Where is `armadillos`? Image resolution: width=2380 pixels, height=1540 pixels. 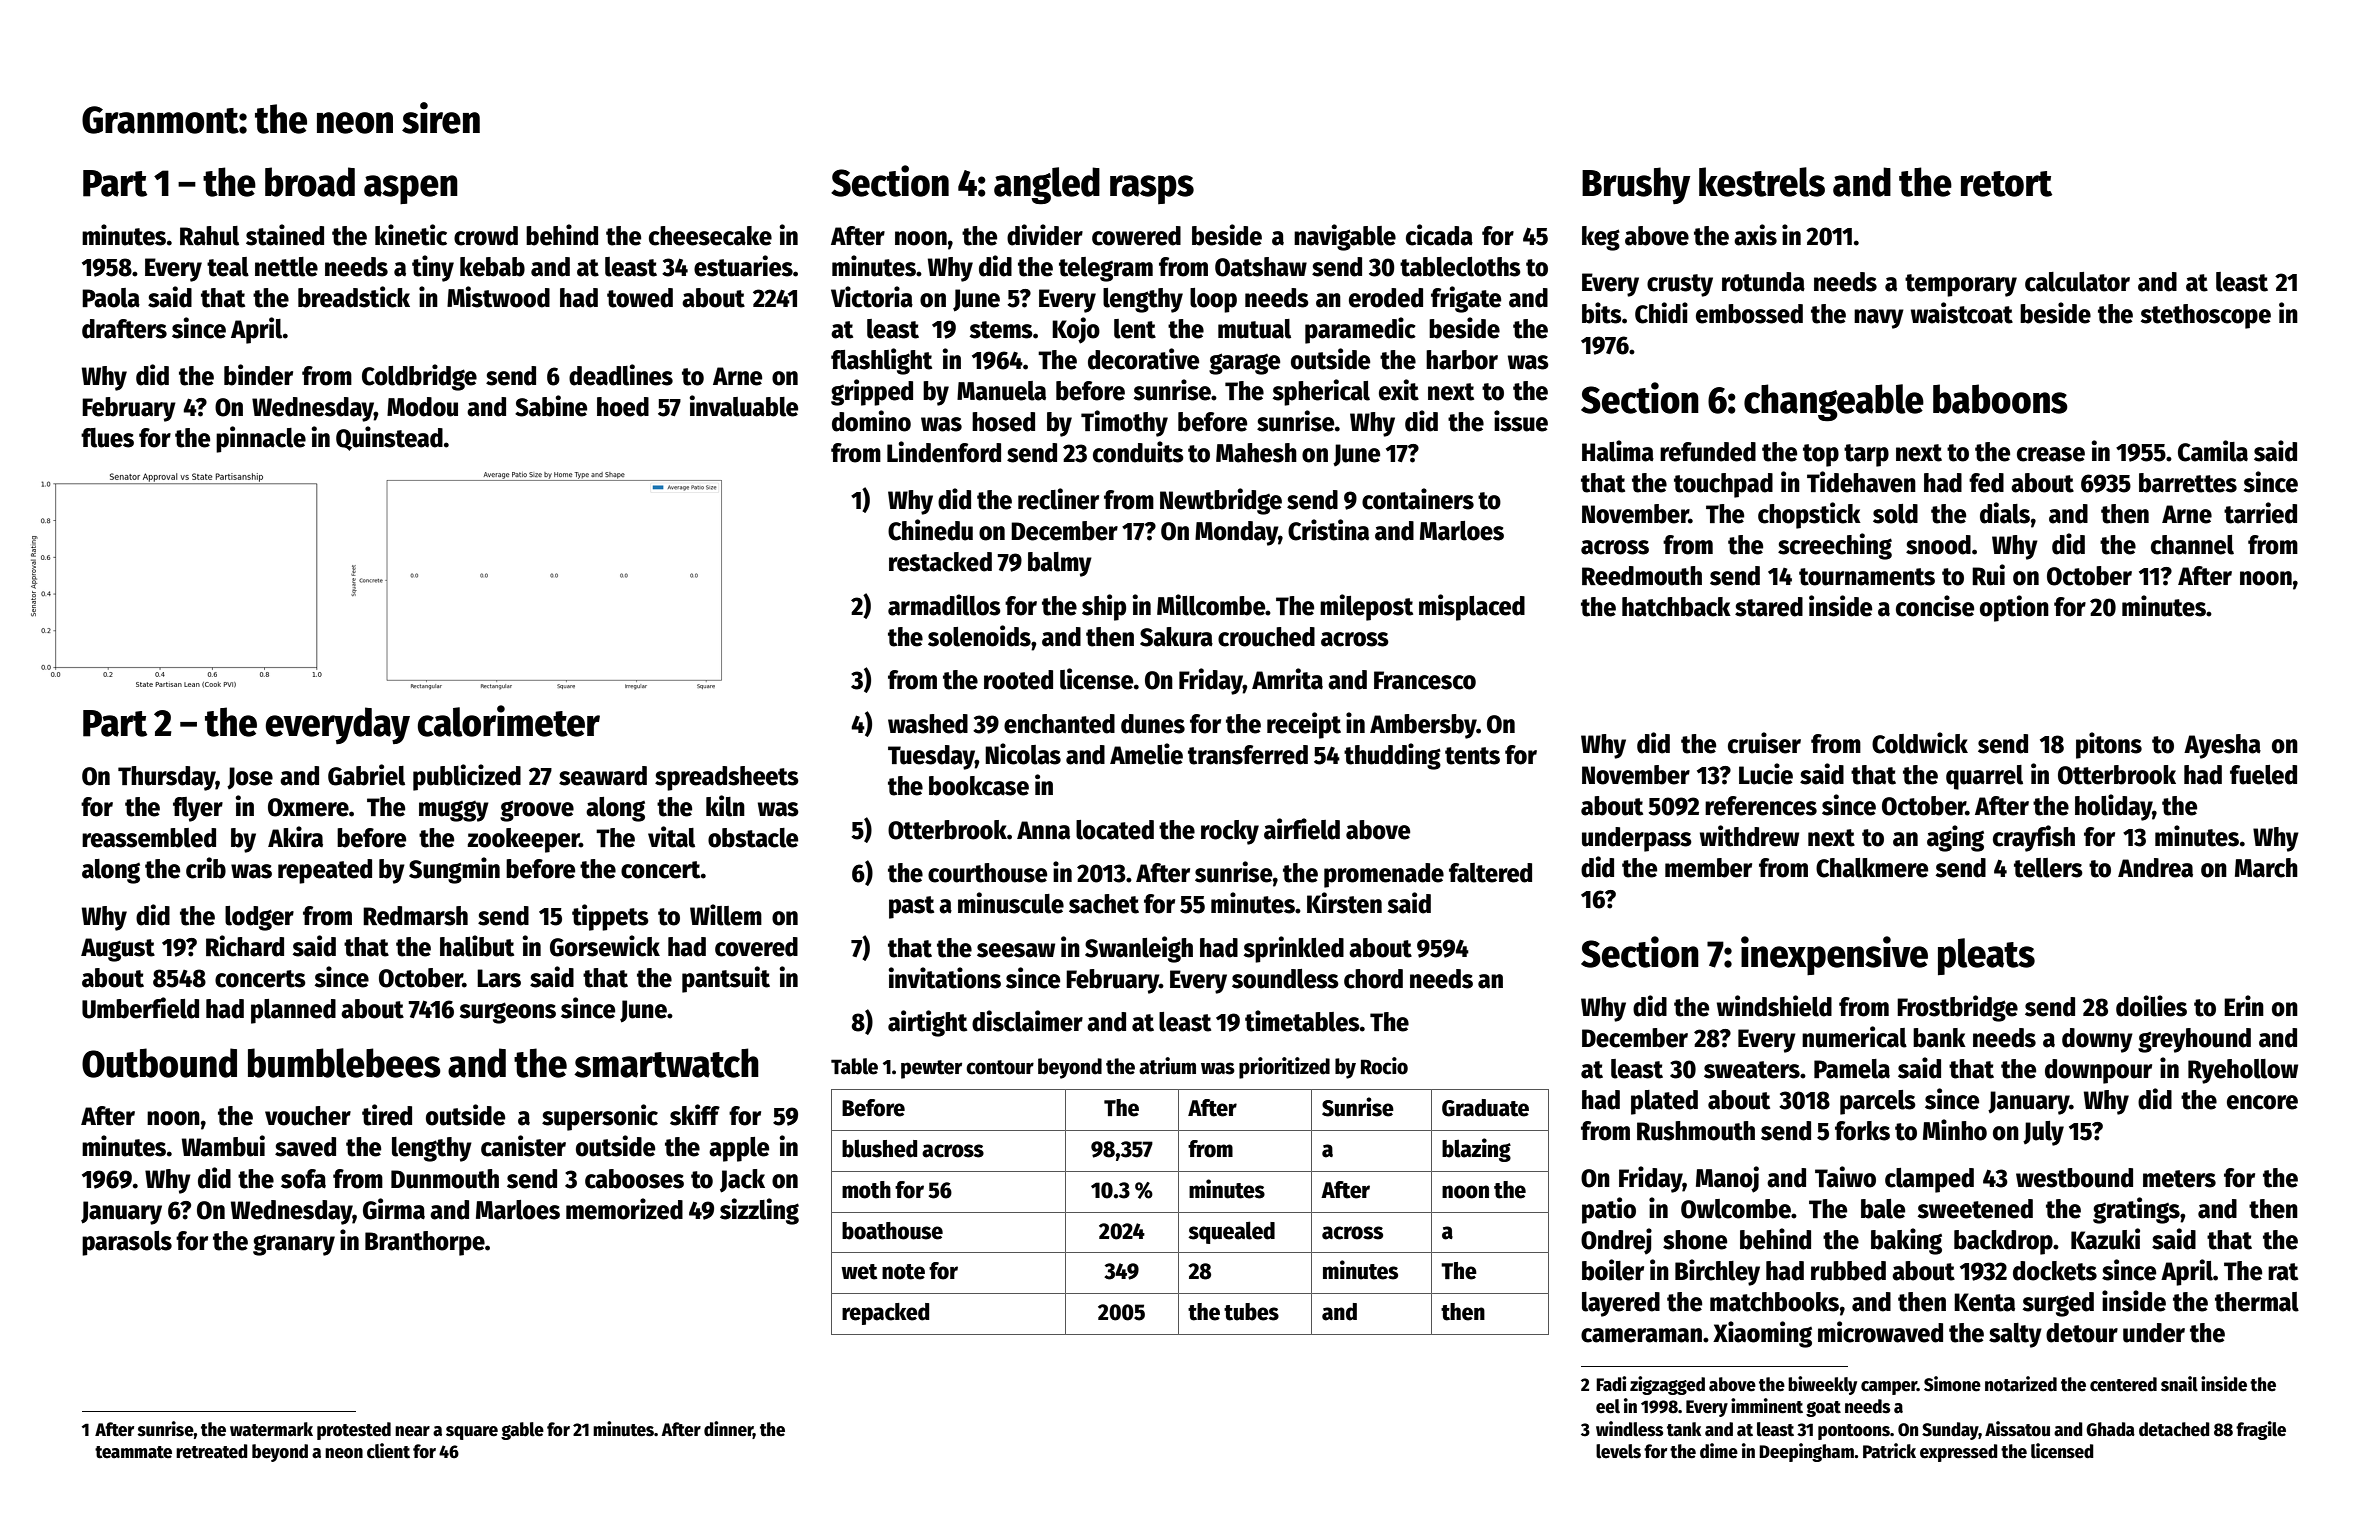
armadillos is located at coordinates (944, 605).
